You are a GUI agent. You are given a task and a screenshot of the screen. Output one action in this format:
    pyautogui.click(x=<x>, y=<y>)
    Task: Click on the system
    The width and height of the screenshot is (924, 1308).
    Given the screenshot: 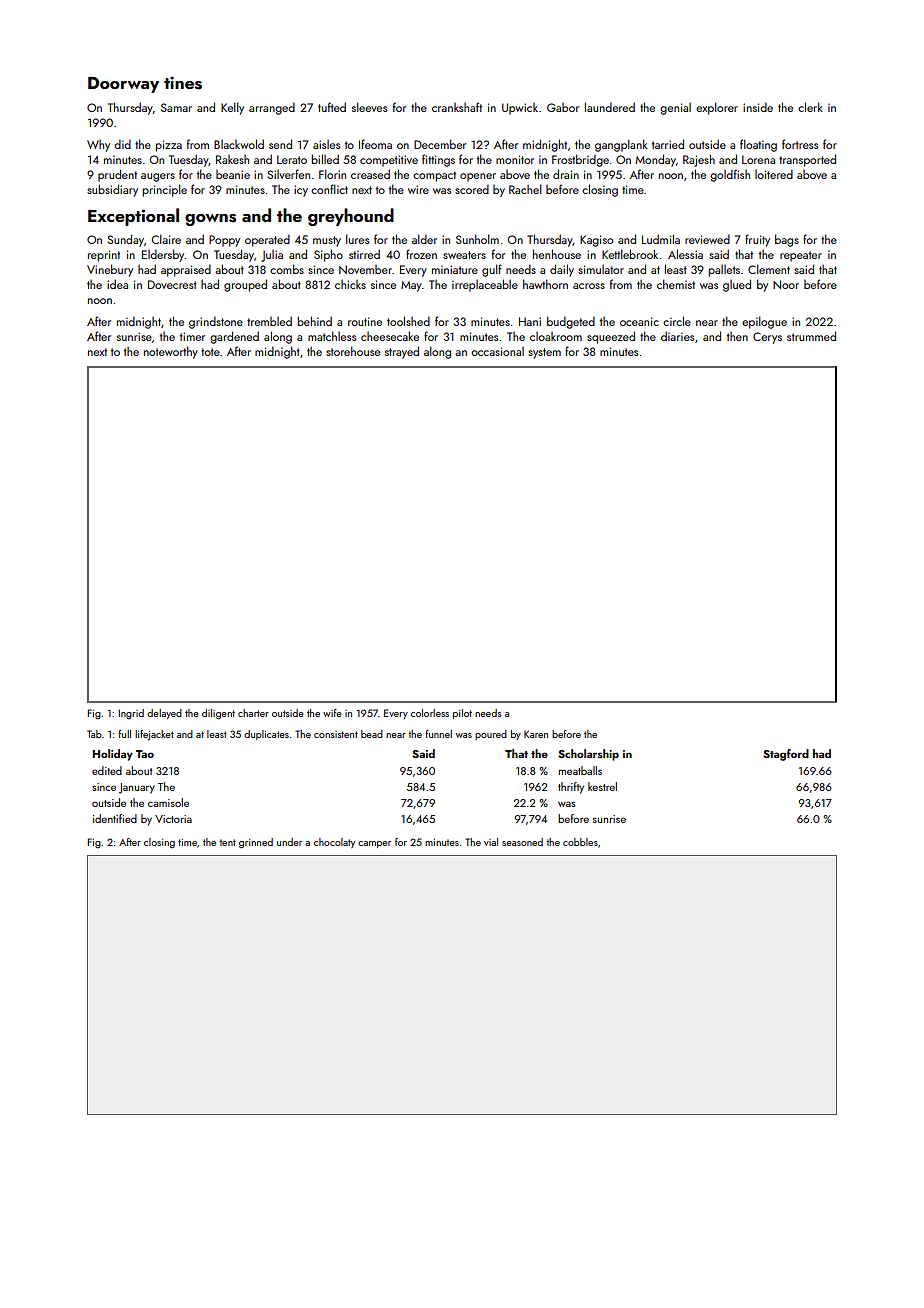 What is the action you would take?
    pyautogui.click(x=544, y=353)
